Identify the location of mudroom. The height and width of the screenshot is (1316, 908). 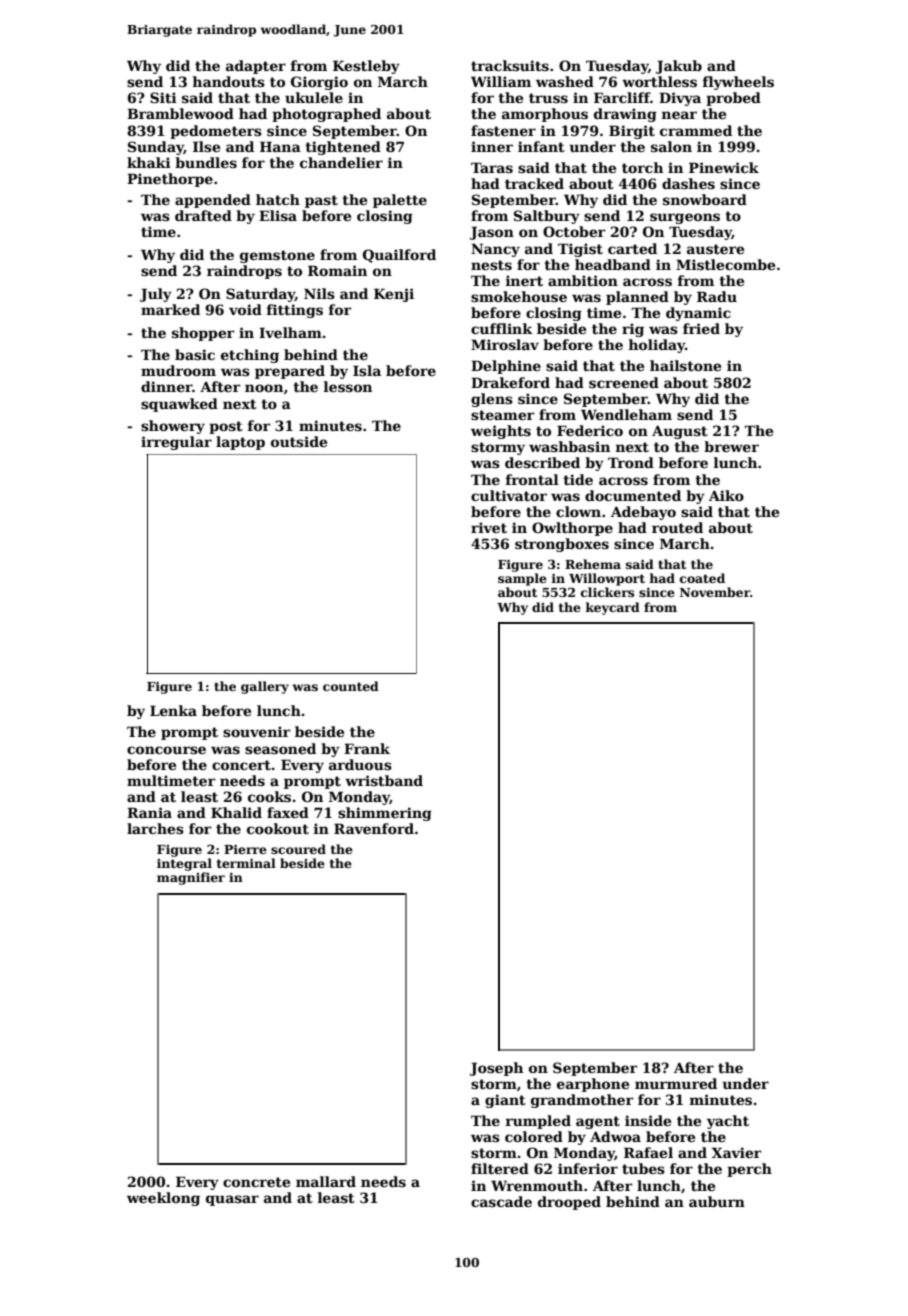
(178, 370).
